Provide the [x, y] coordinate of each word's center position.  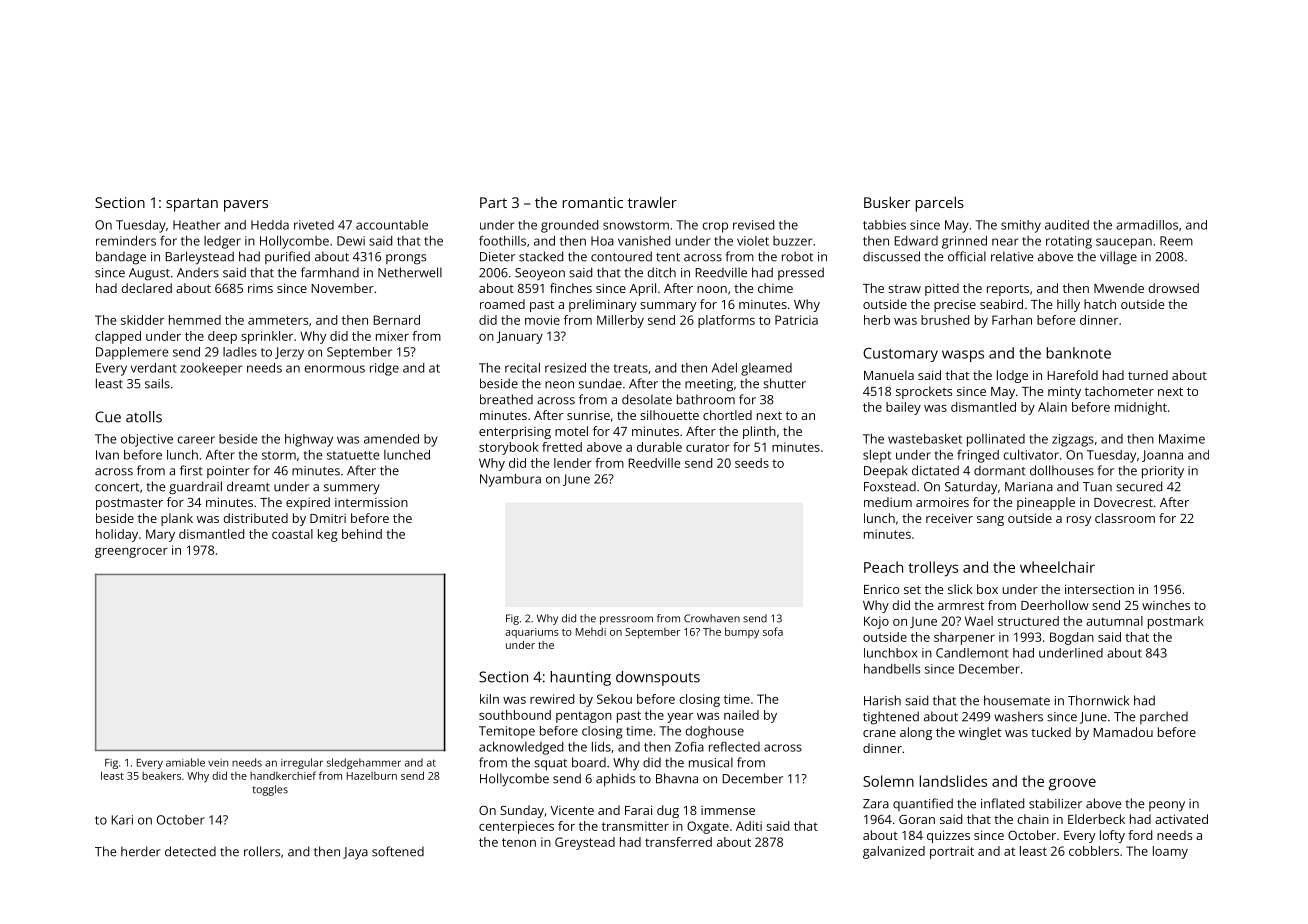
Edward [916, 241]
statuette [353, 455]
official [967, 256]
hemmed [195, 320]
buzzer [792, 241]
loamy [1170, 852]
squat [550, 765]
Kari [122, 820]
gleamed [766, 369]
